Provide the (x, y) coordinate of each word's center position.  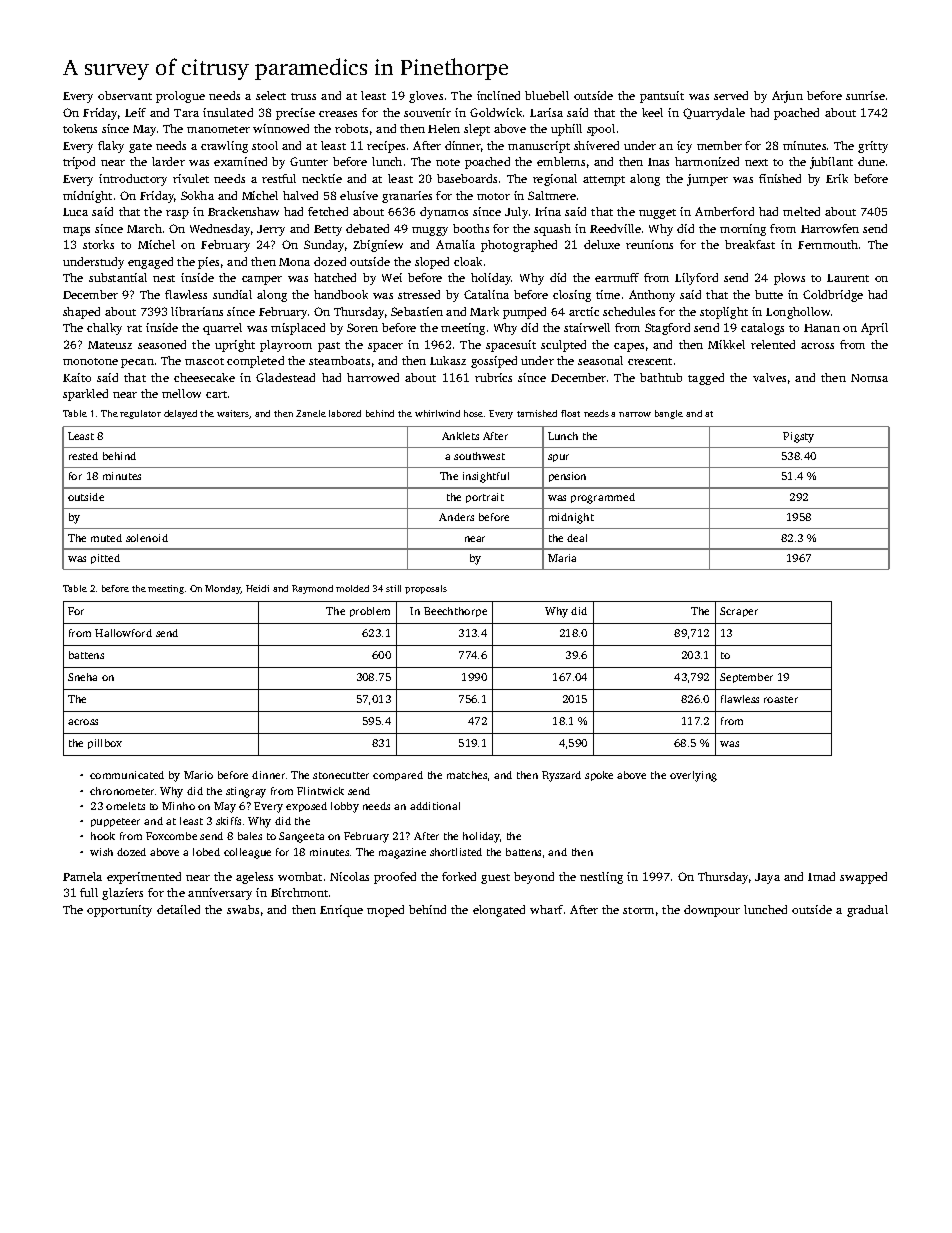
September (746, 678)
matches (467, 775)
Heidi (257, 588)
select (271, 95)
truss (303, 96)
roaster (781, 699)
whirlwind (437, 413)
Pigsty (798, 437)
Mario (198, 775)
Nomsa (869, 378)
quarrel (222, 329)
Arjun (787, 97)
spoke (599, 776)
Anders (456, 517)
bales (250, 836)
